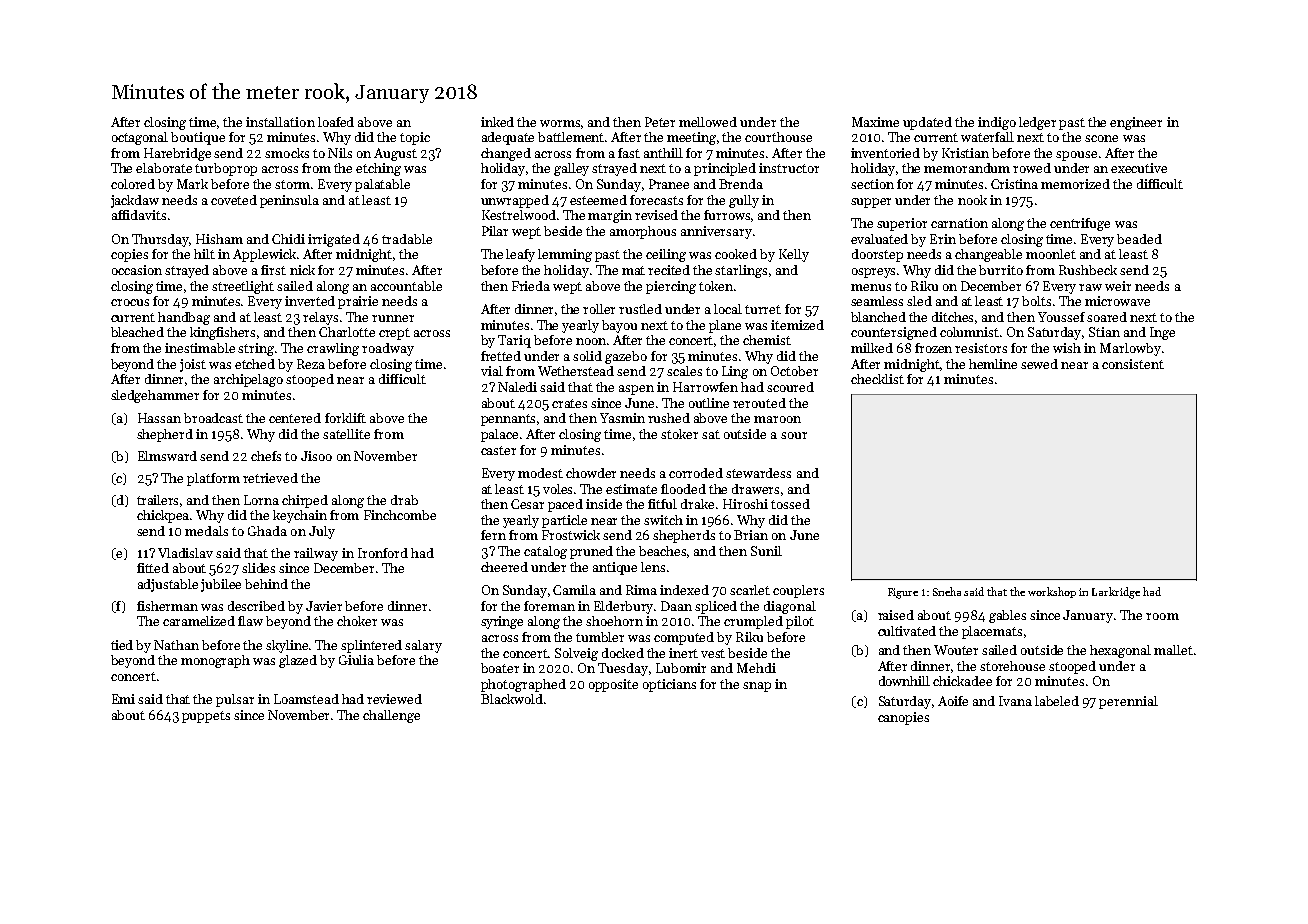 The width and height of the page is (1308, 924). I want to click on skyline, so click(287, 646).
